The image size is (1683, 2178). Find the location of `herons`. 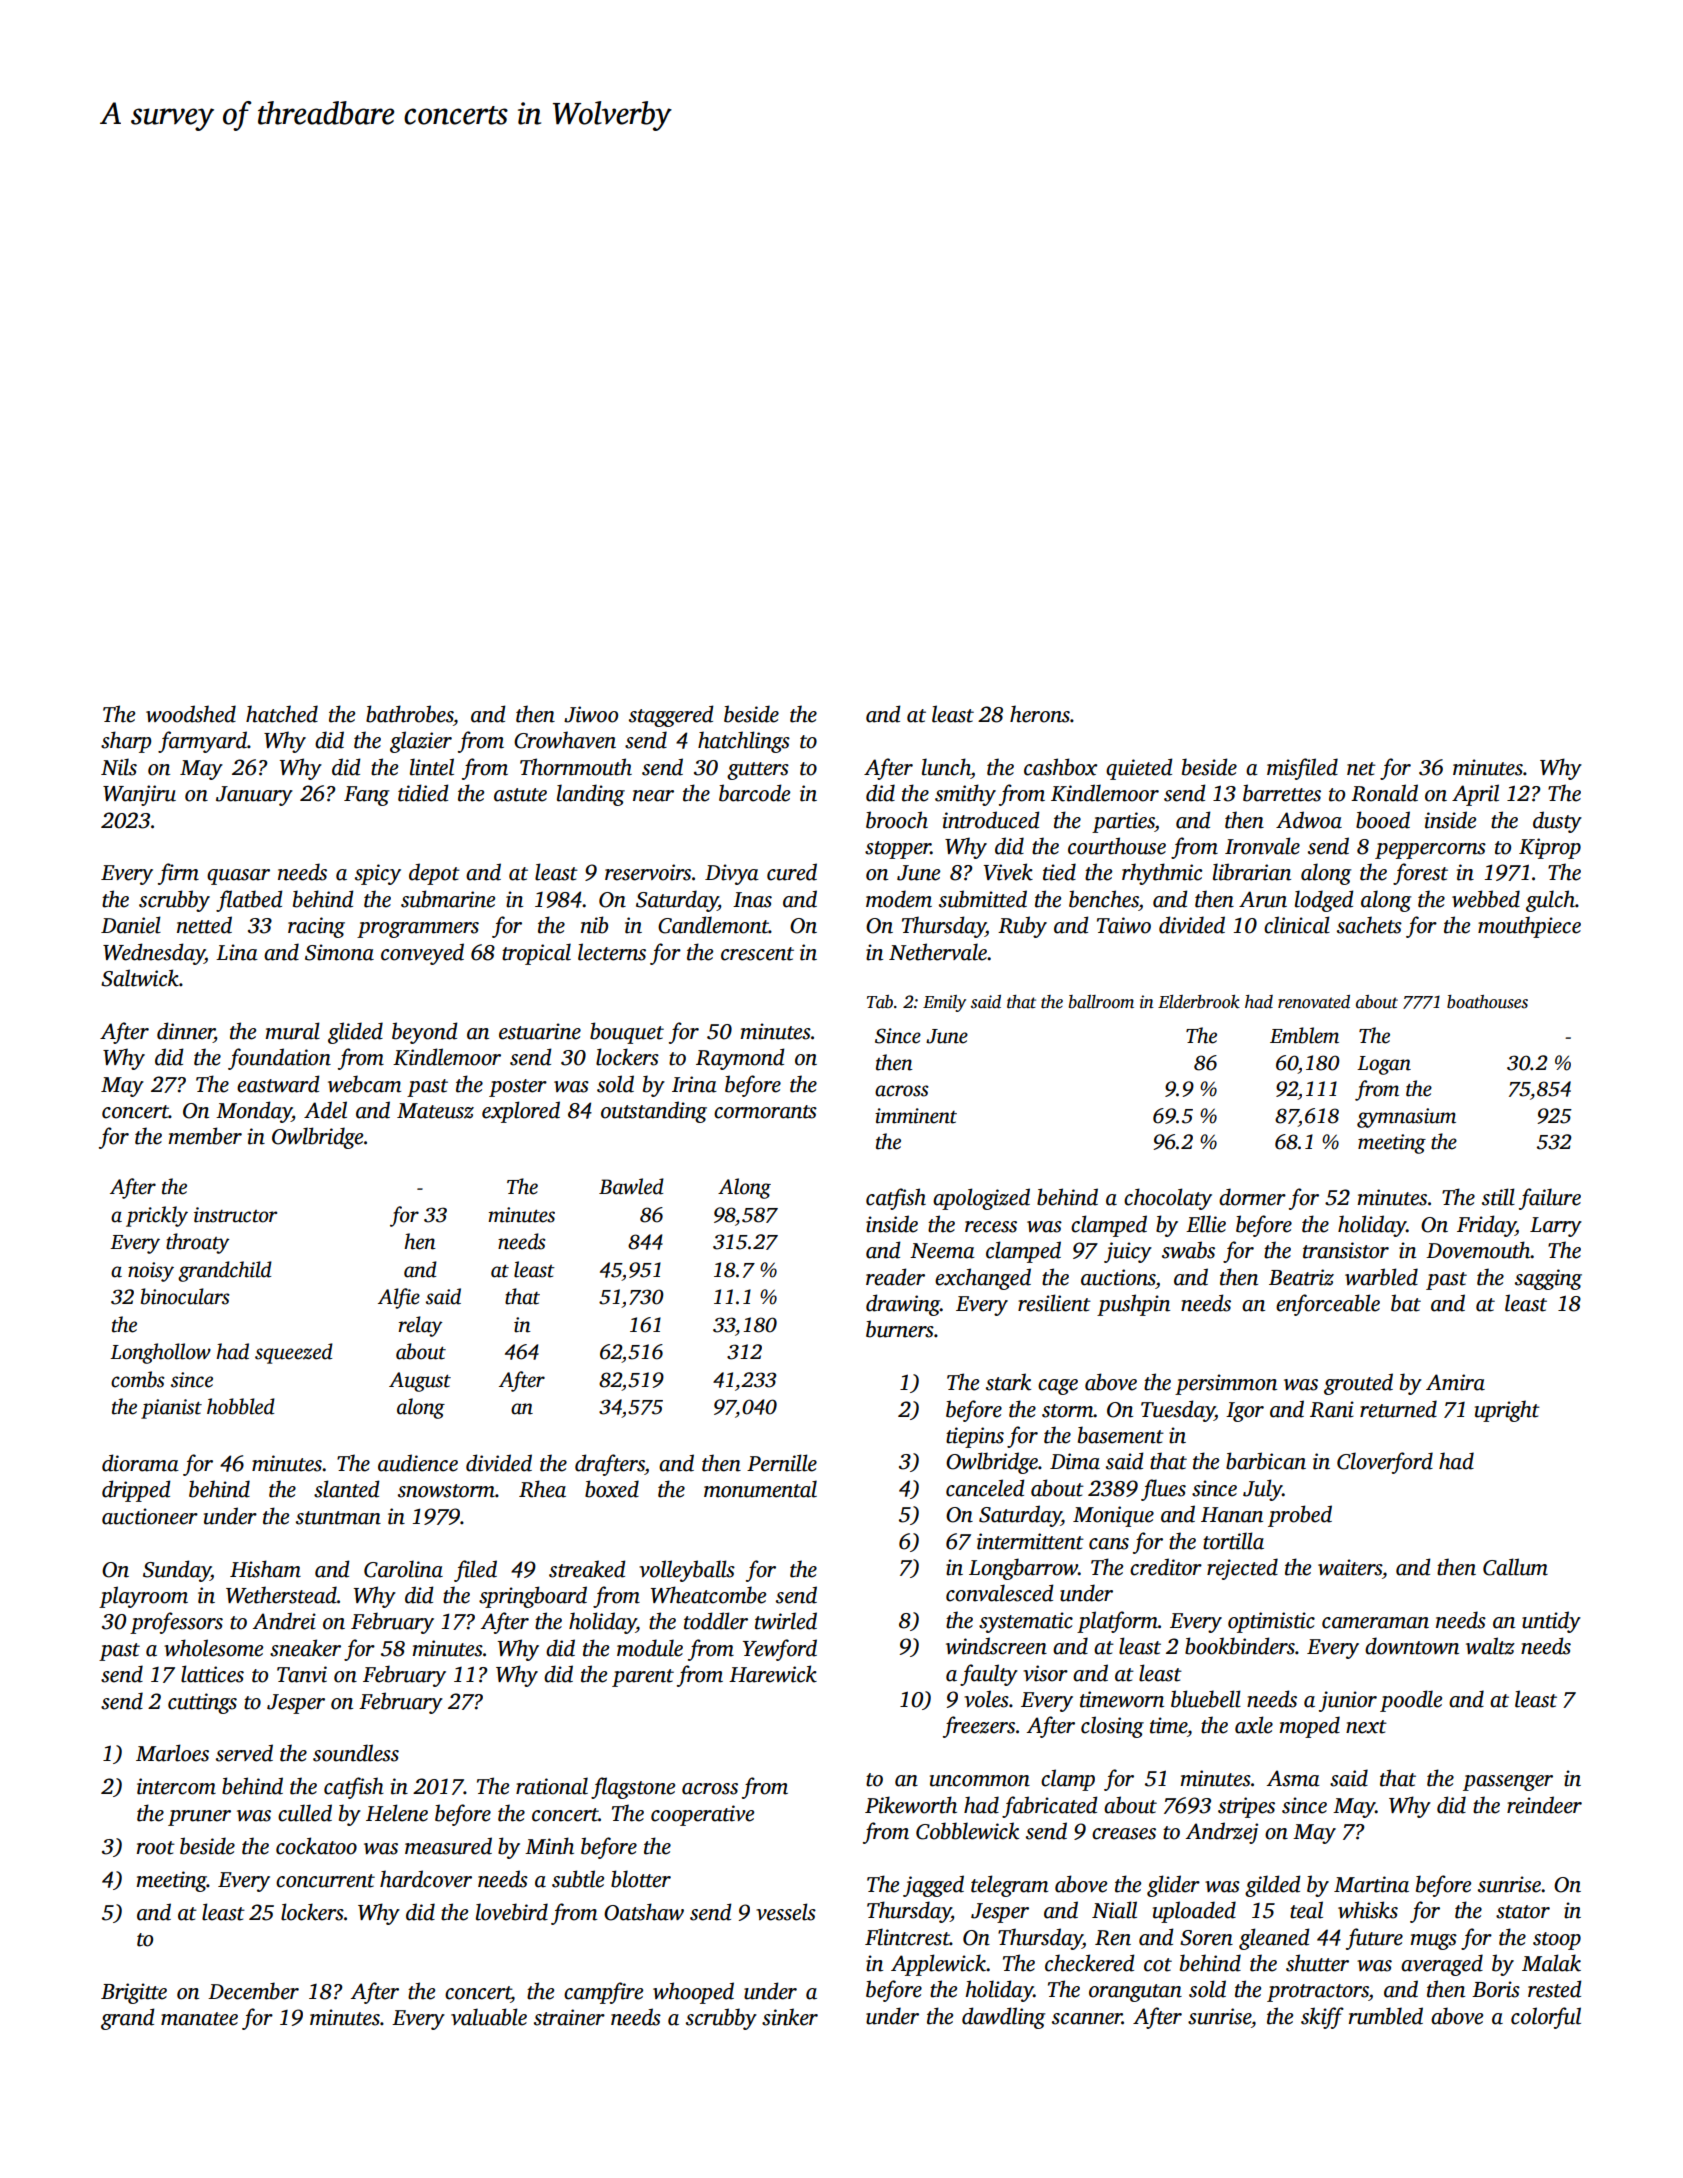

herons is located at coordinates (1040, 714).
